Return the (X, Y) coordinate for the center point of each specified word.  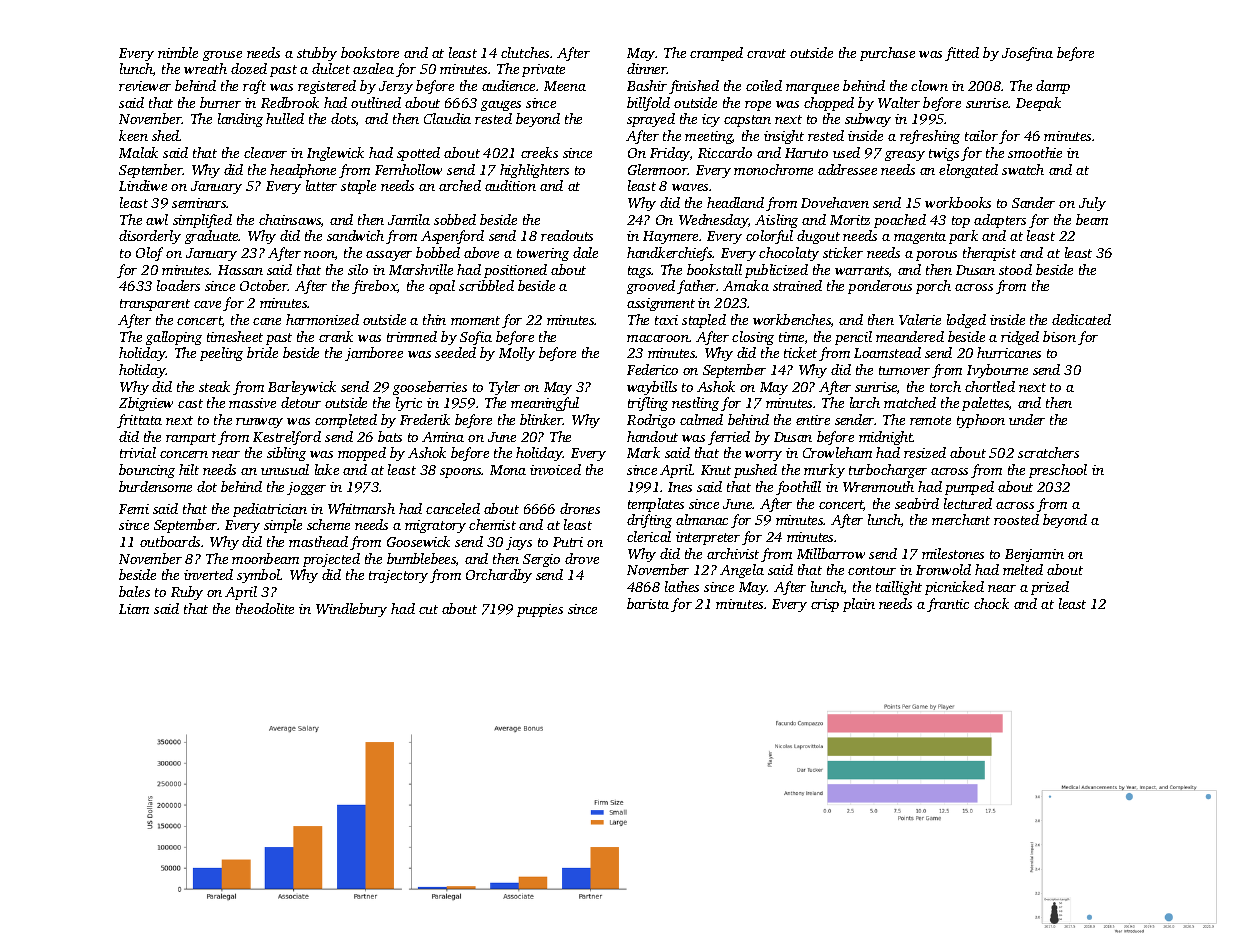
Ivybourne (997, 371)
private (543, 70)
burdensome (155, 486)
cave (207, 304)
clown (929, 85)
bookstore (370, 52)
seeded (455, 352)
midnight (886, 438)
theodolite (265, 608)
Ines (680, 487)
